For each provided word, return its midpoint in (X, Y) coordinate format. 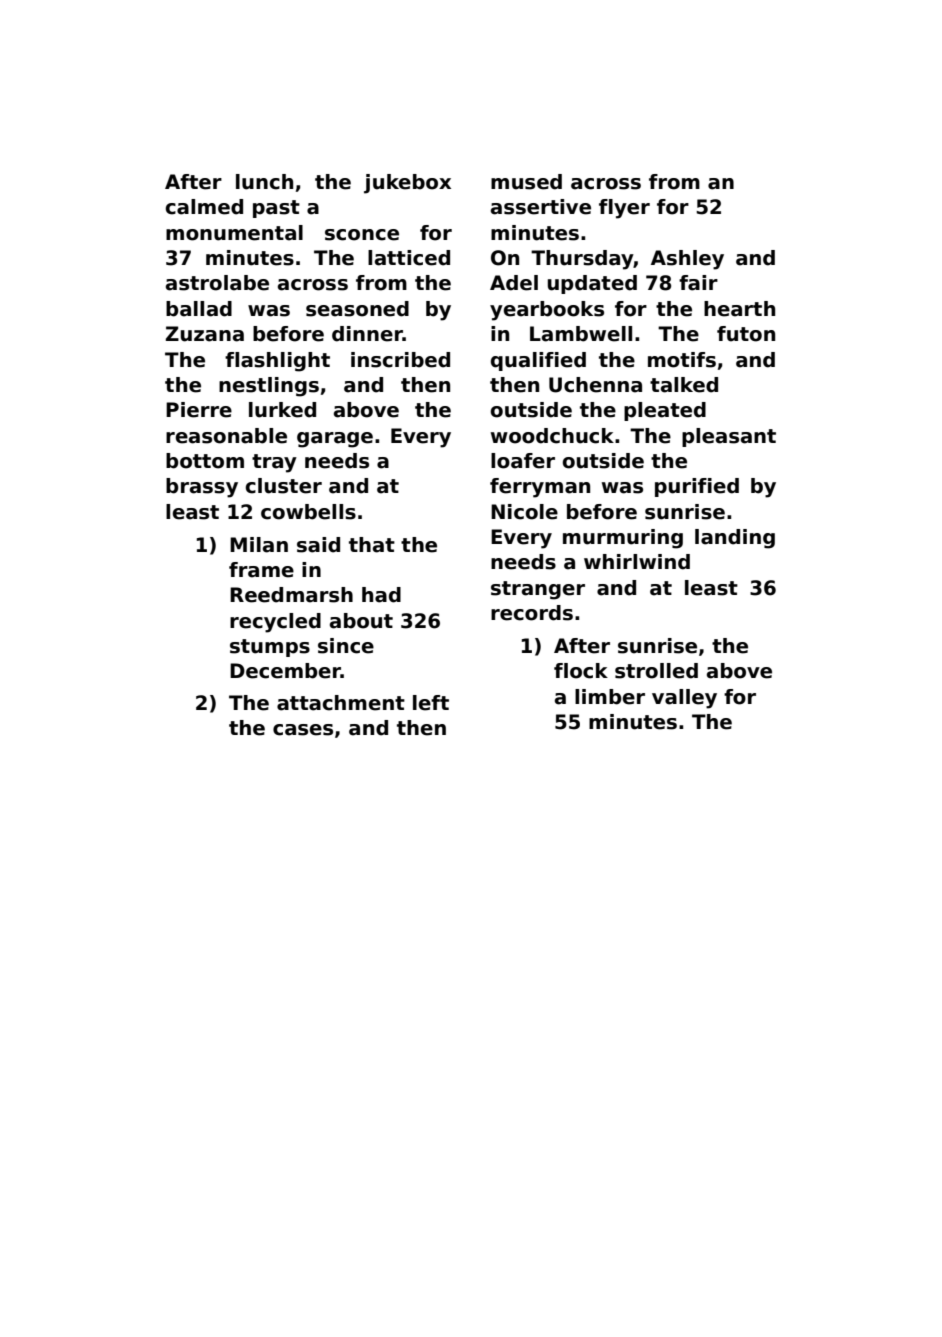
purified (697, 487)
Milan (259, 545)
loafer (523, 461)
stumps (270, 648)
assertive (541, 207)
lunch (264, 182)
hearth (739, 309)
